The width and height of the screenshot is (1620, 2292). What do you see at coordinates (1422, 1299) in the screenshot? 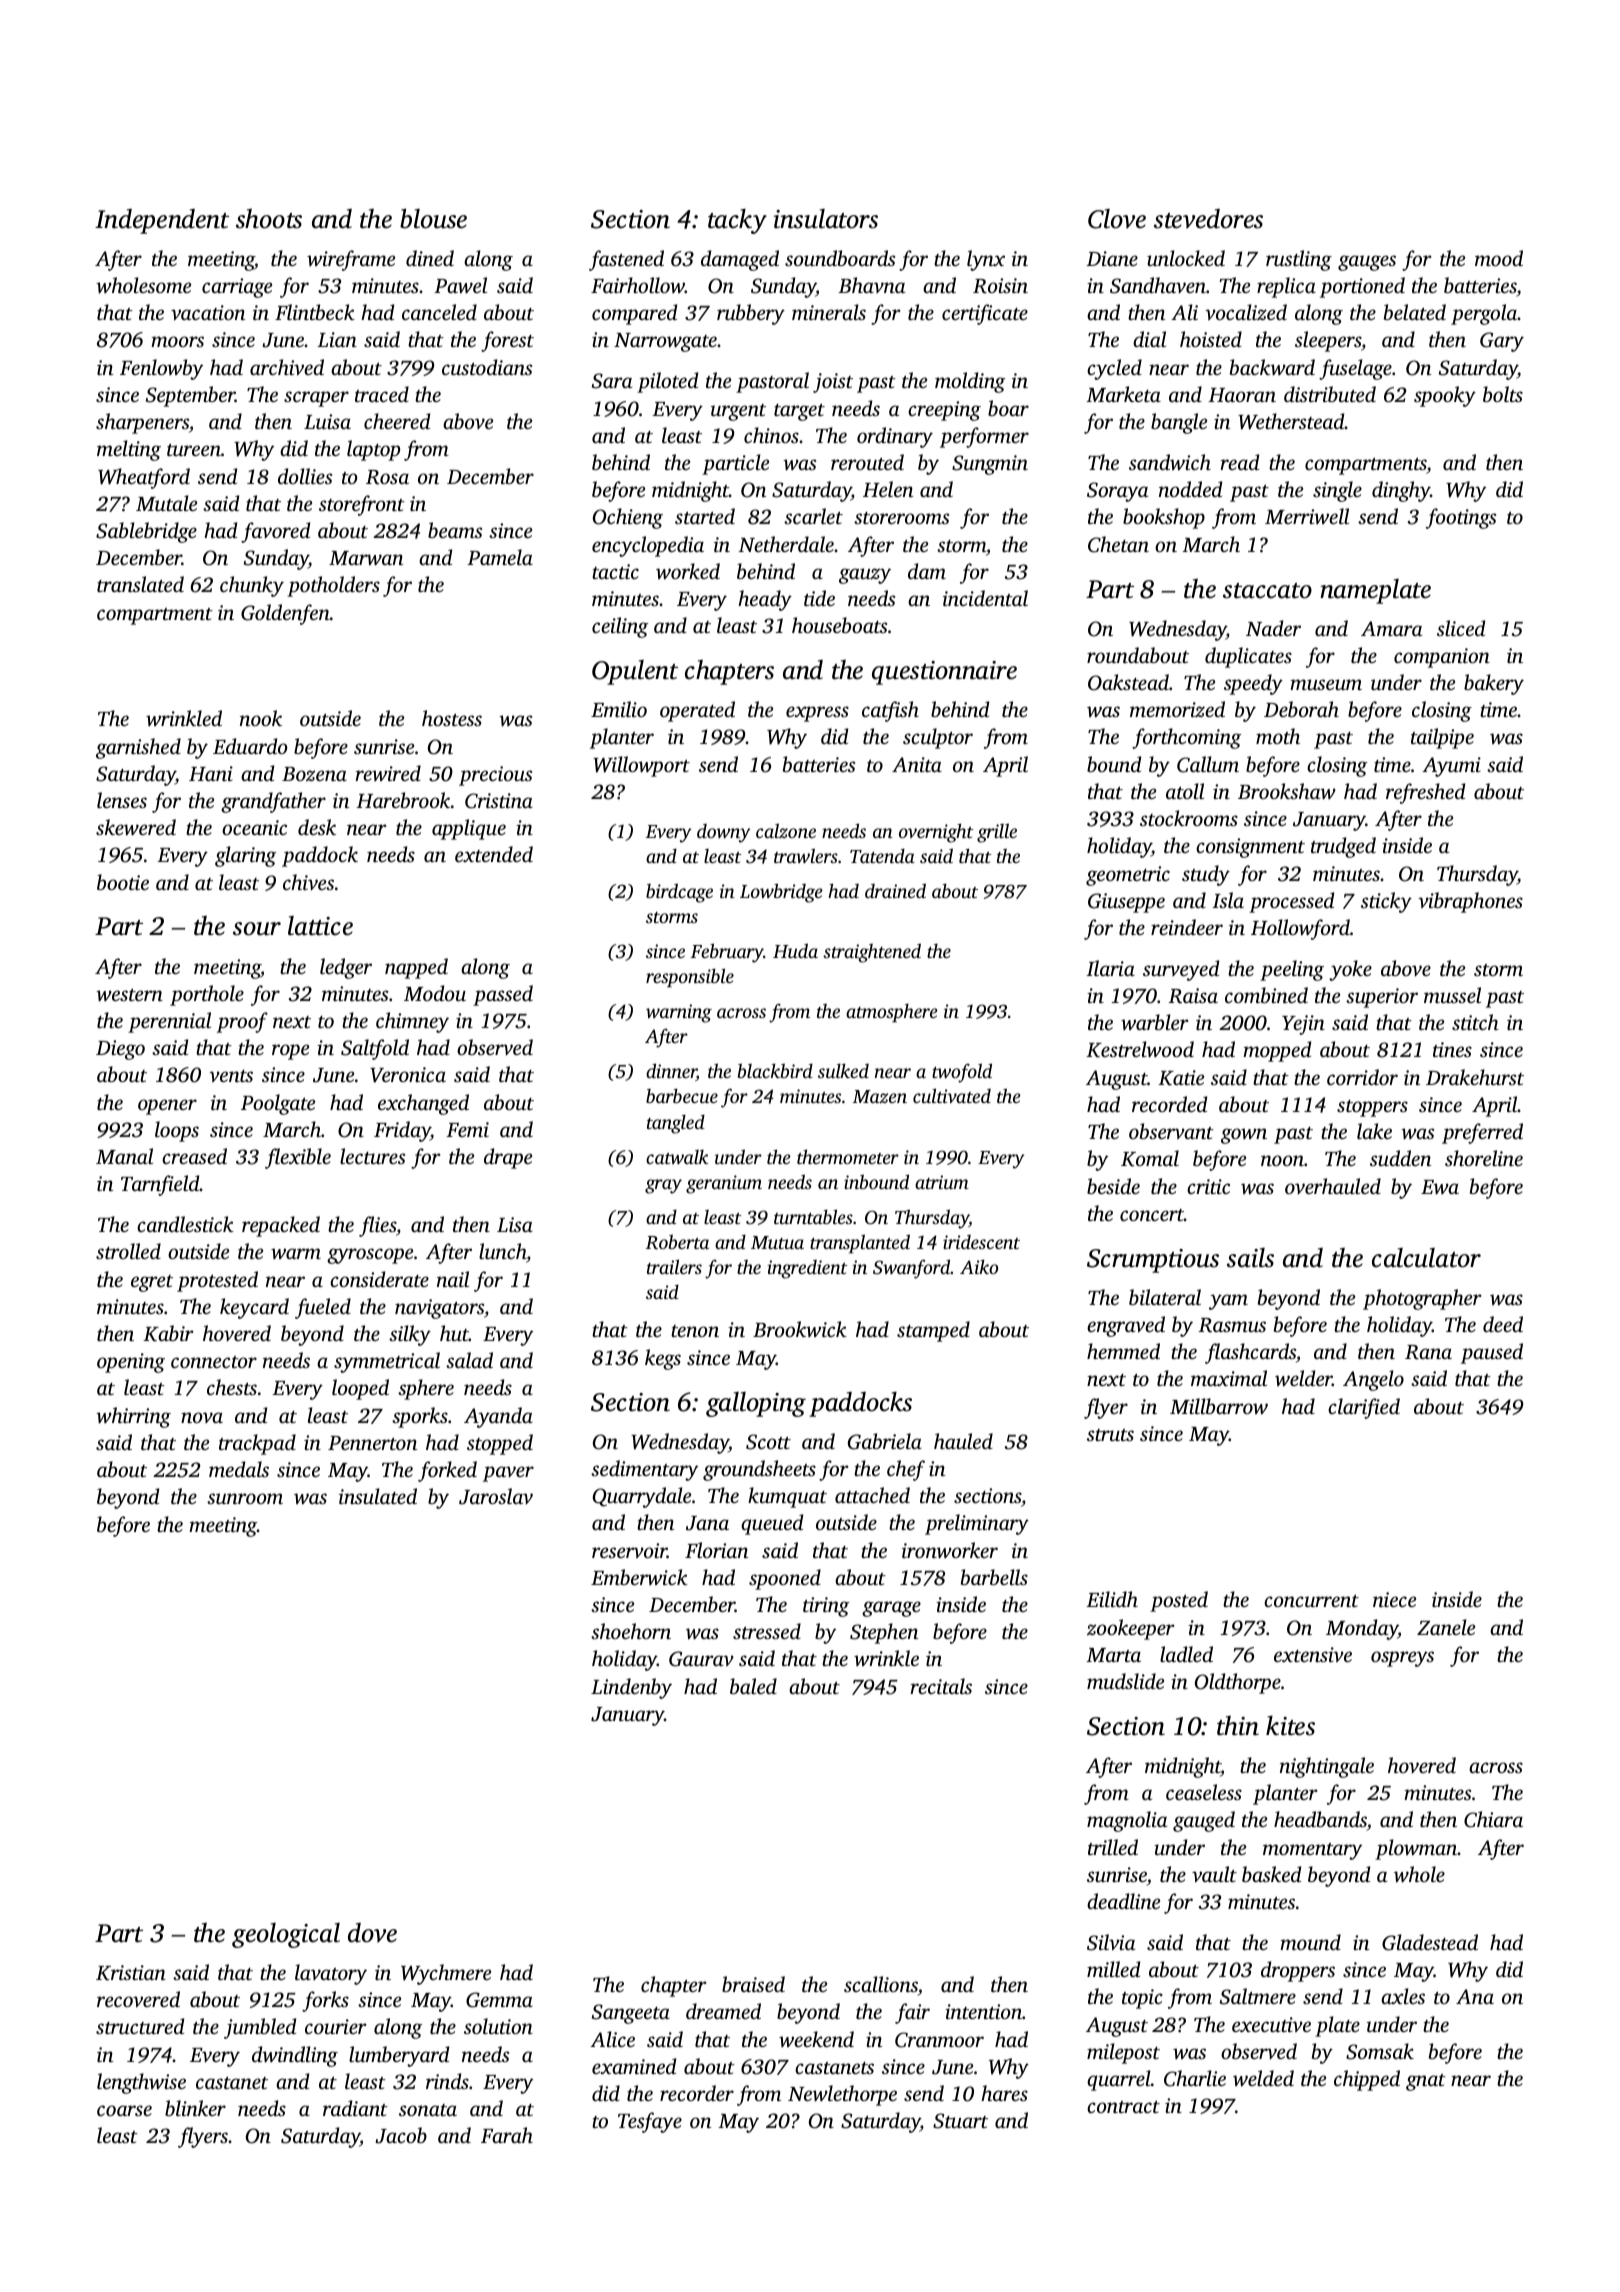
I see `photographer` at bounding box center [1422, 1299].
